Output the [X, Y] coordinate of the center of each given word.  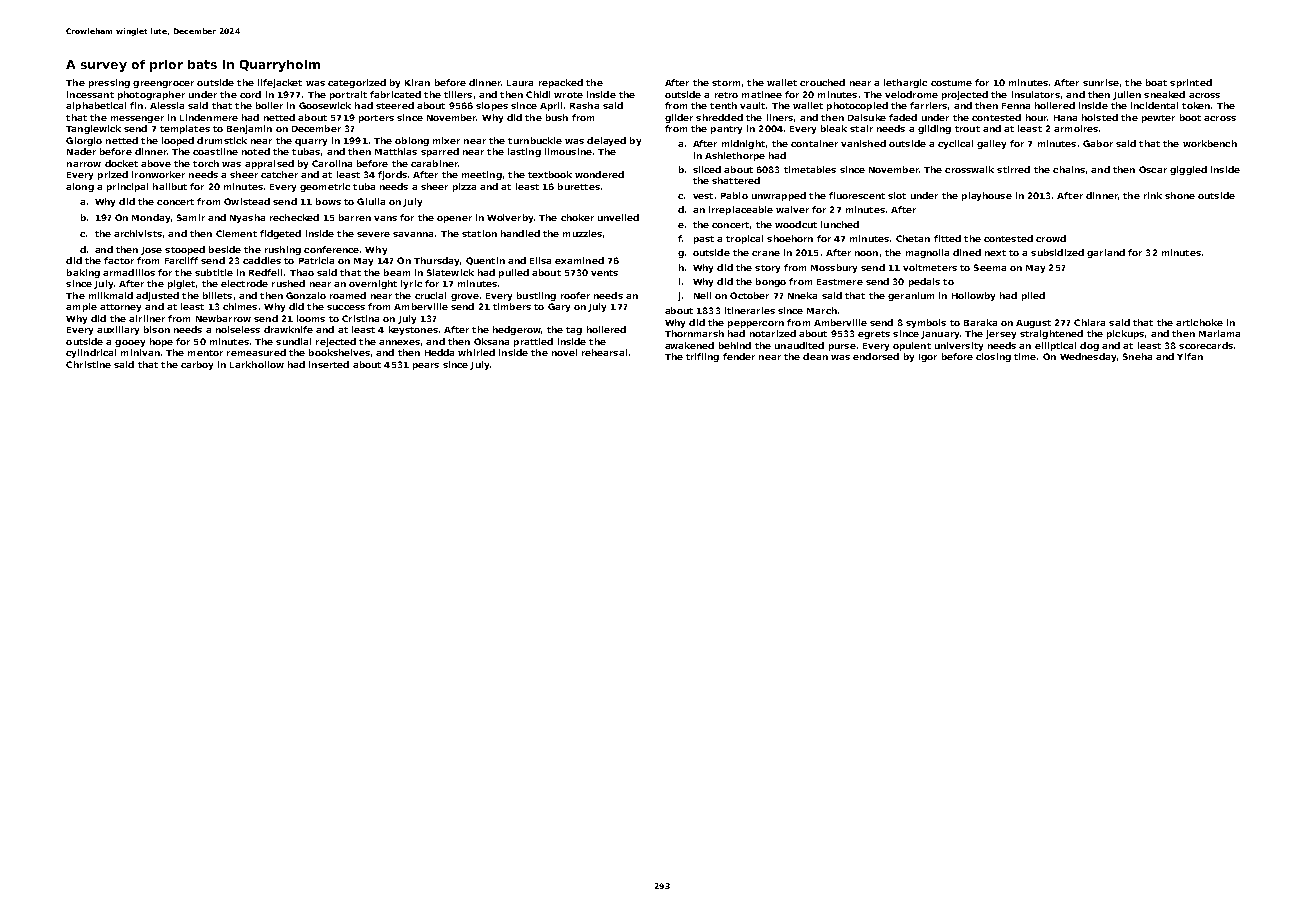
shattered [736, 180]
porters [376, 119]
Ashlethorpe [735, 156]
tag [574, 331]
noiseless [238, 329]
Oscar [1153, 169]
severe [373, 234]
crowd [1051, 238]
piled [1033, 296]
